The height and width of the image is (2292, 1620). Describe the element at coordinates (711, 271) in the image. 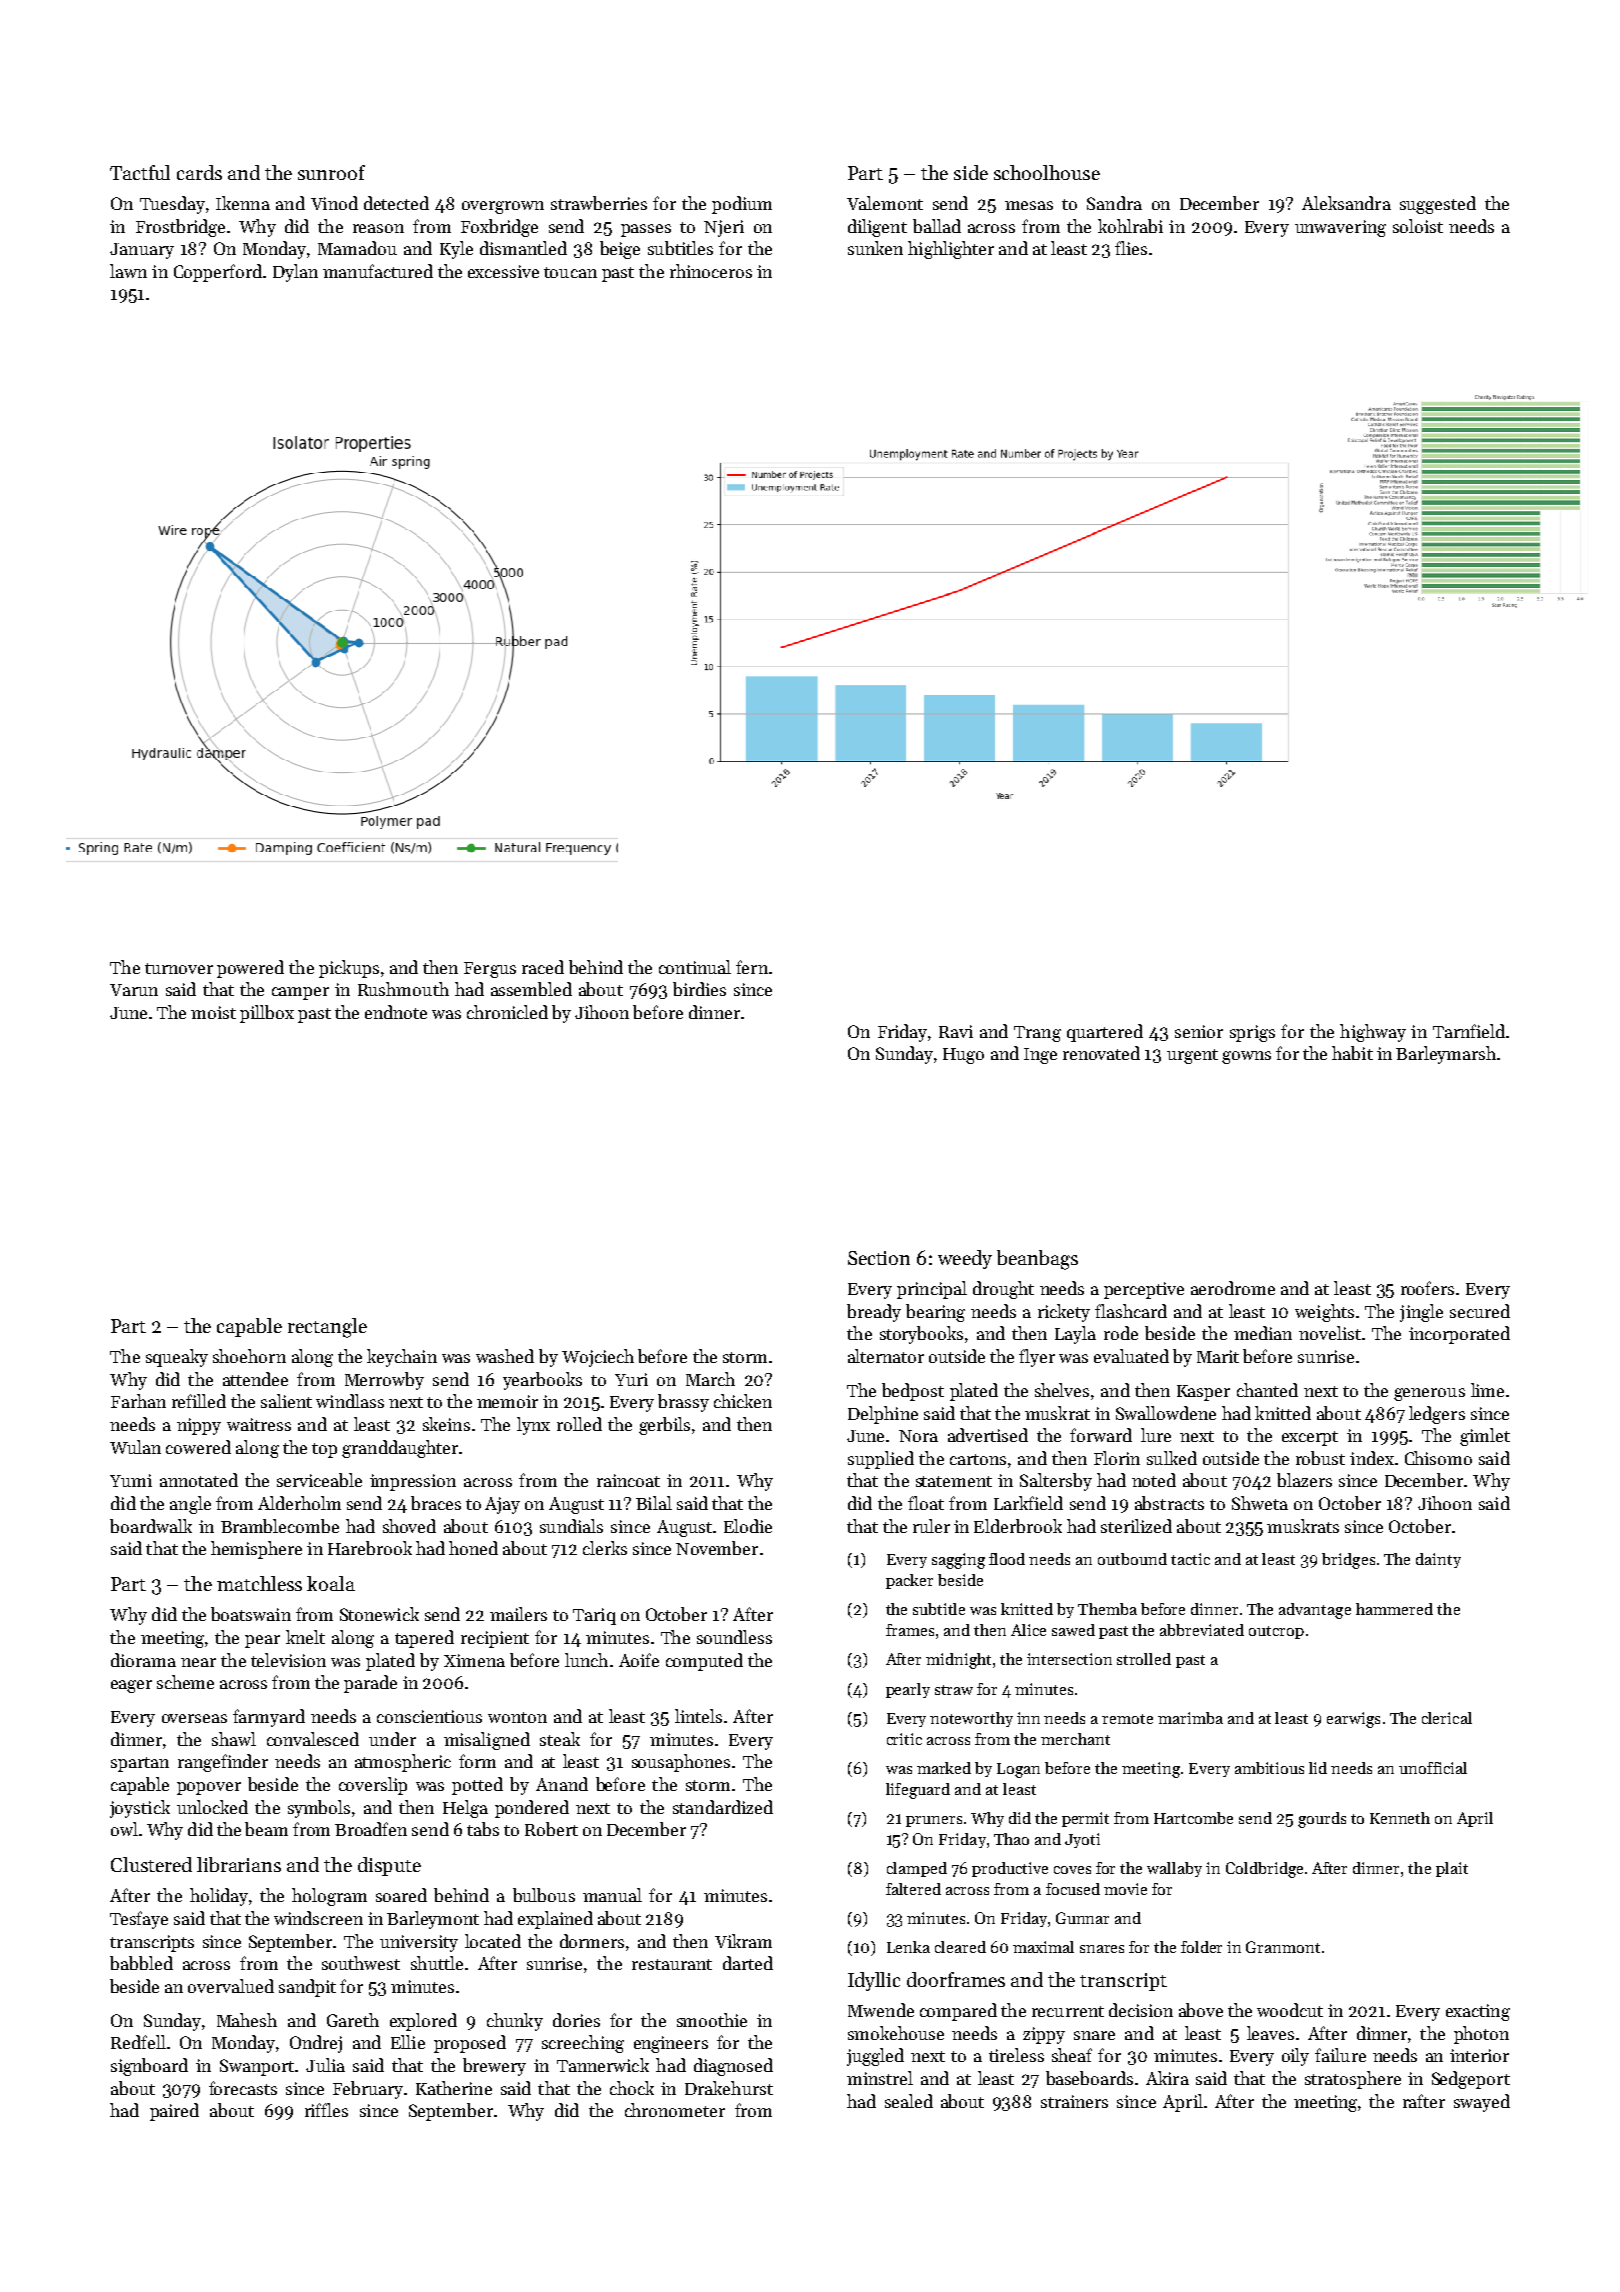

I see `rhinoceros` at that location.
